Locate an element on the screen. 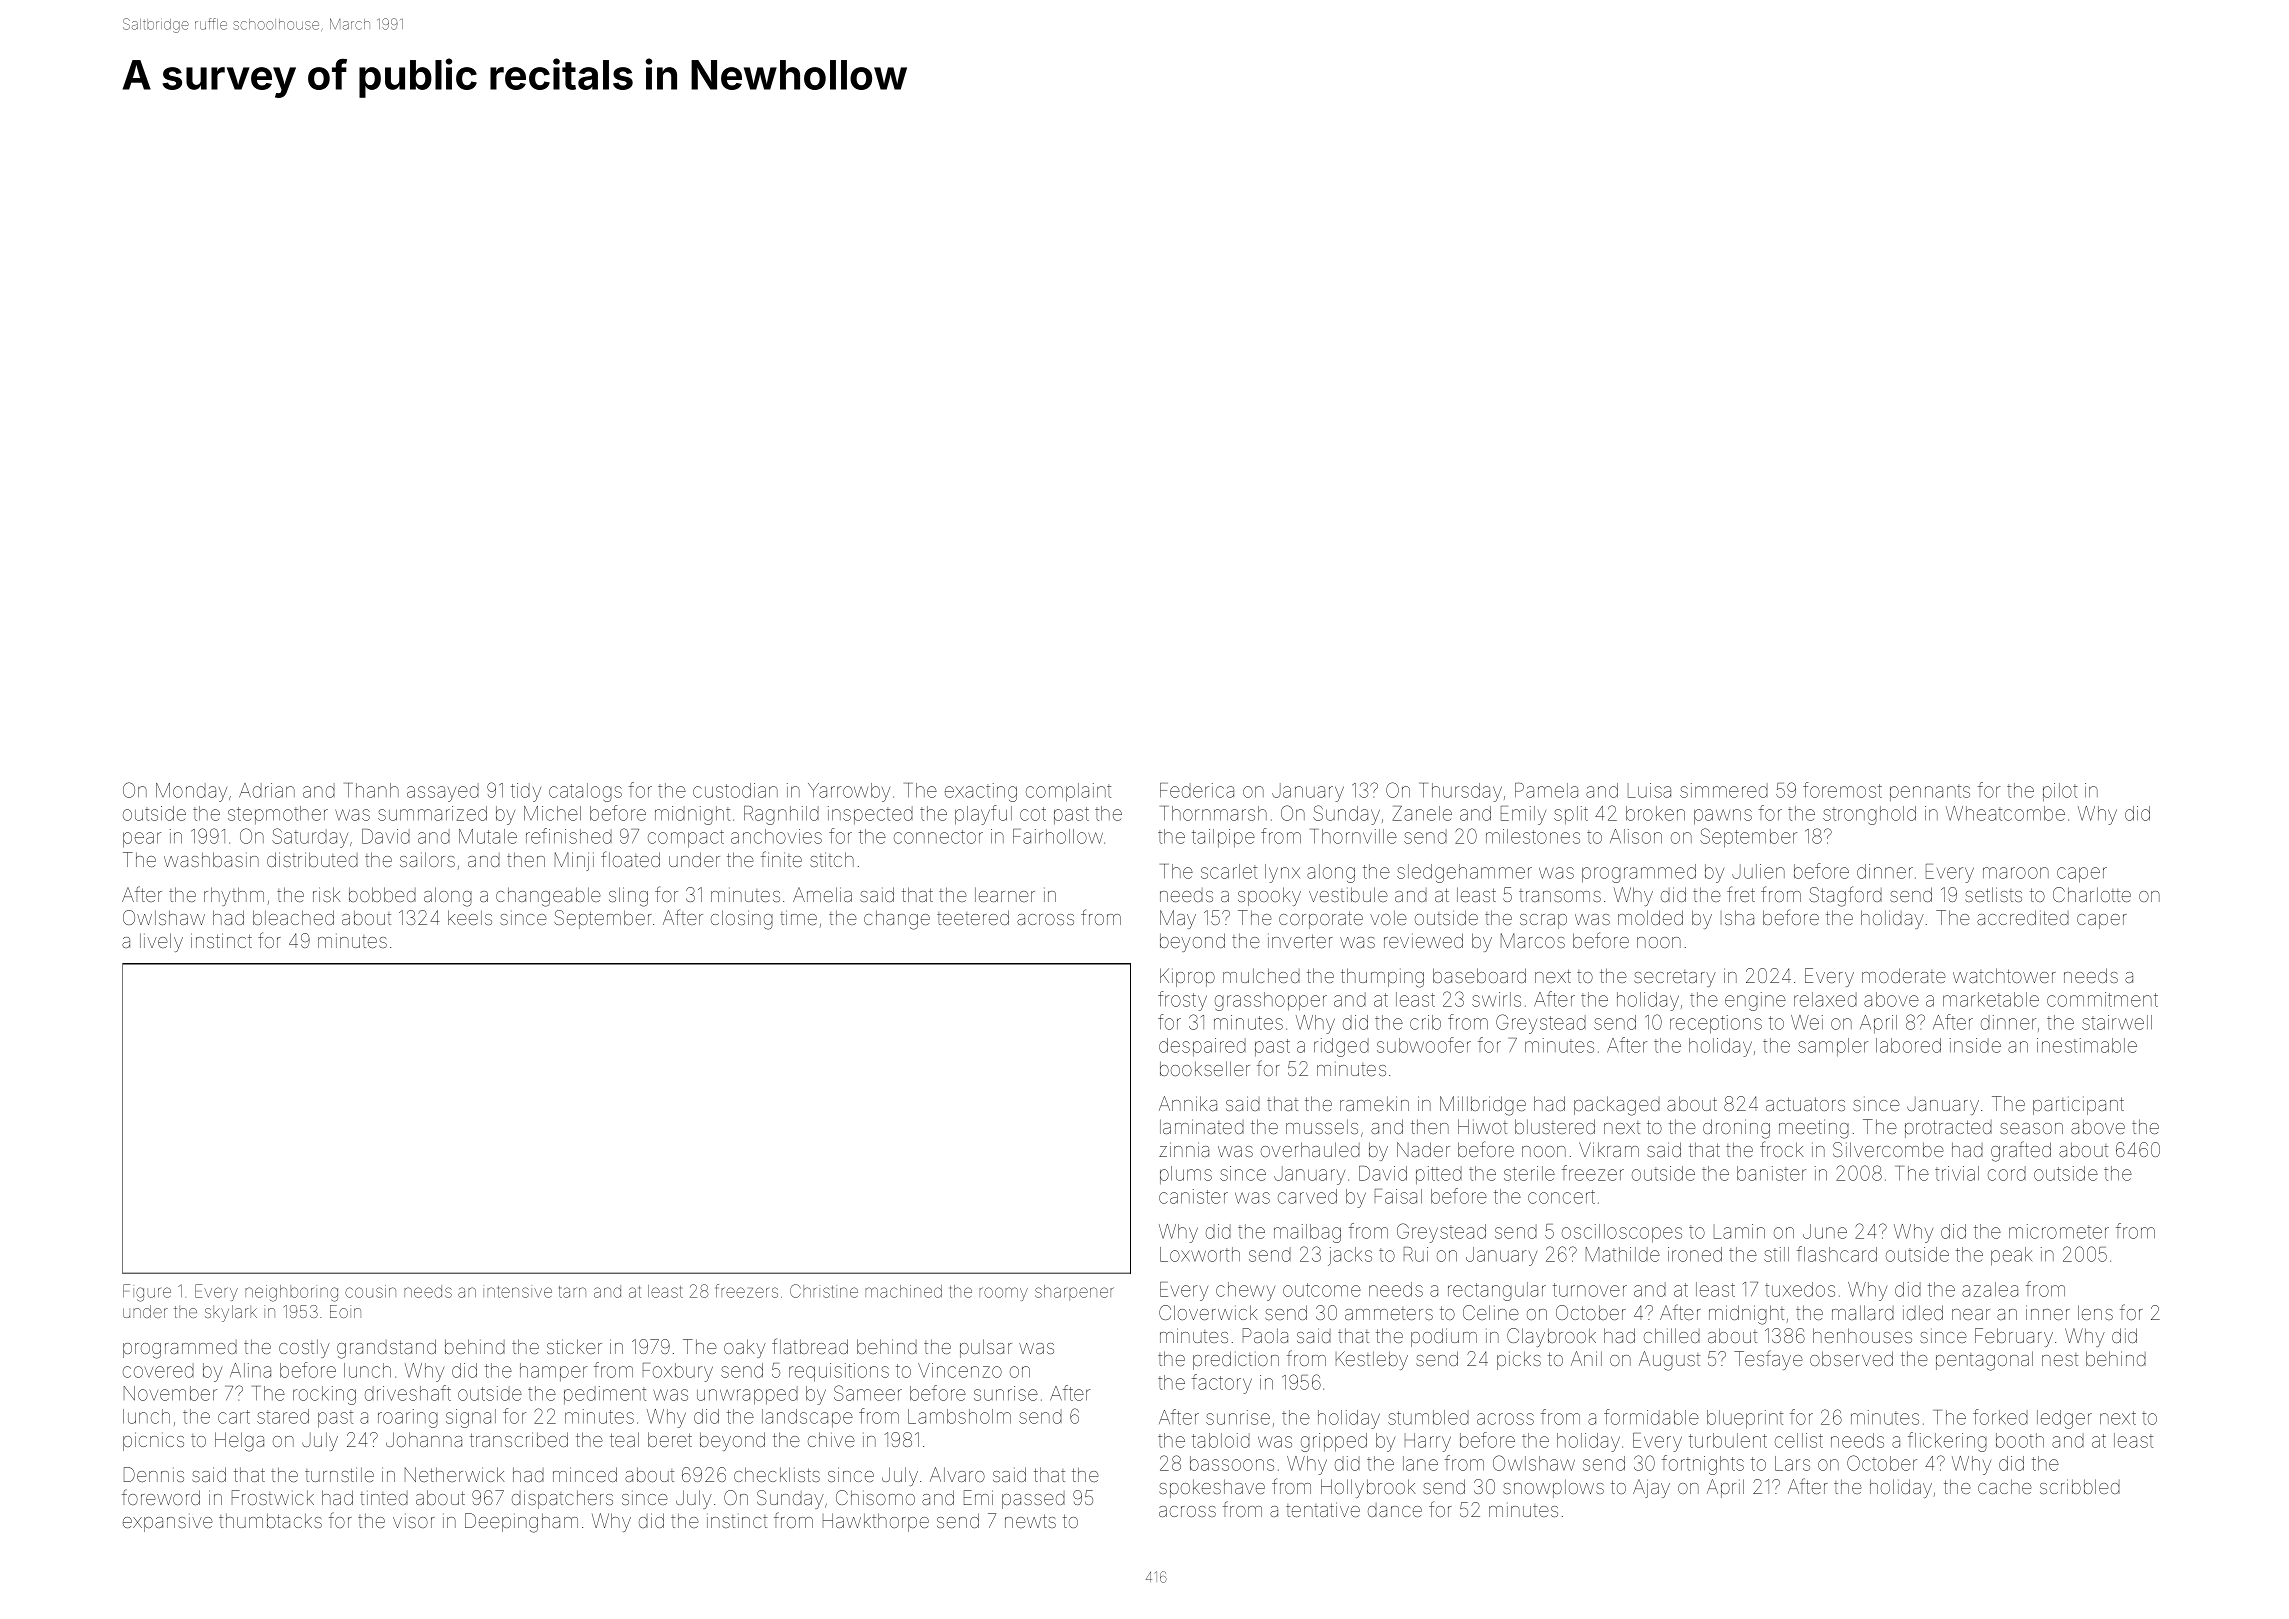 The width and height of the screenshot is (2289, 1619). Annika is located at coordinates (1188, 1103).
